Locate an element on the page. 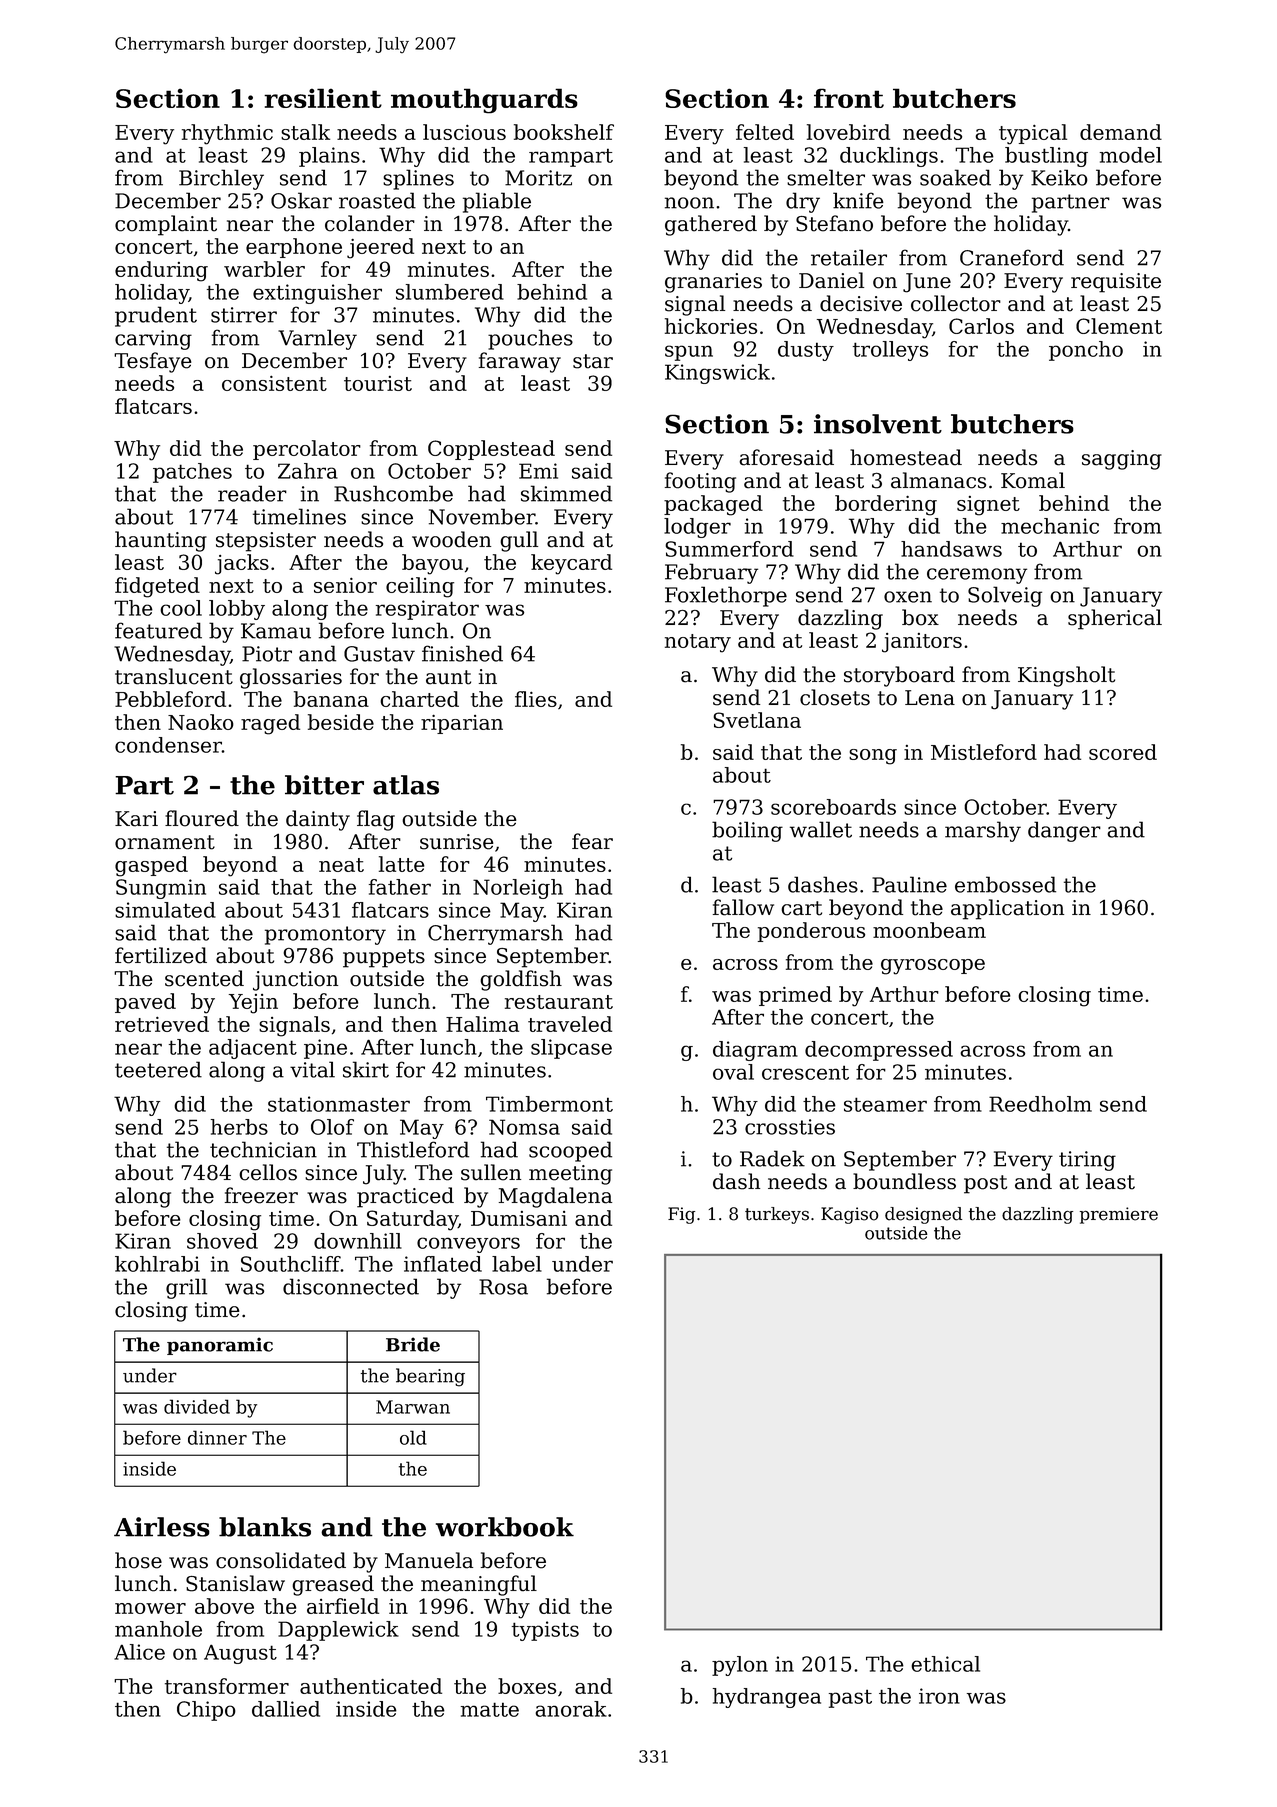 This image has width=1277, height=1807. Kari is located at coordinates (136, 819).
